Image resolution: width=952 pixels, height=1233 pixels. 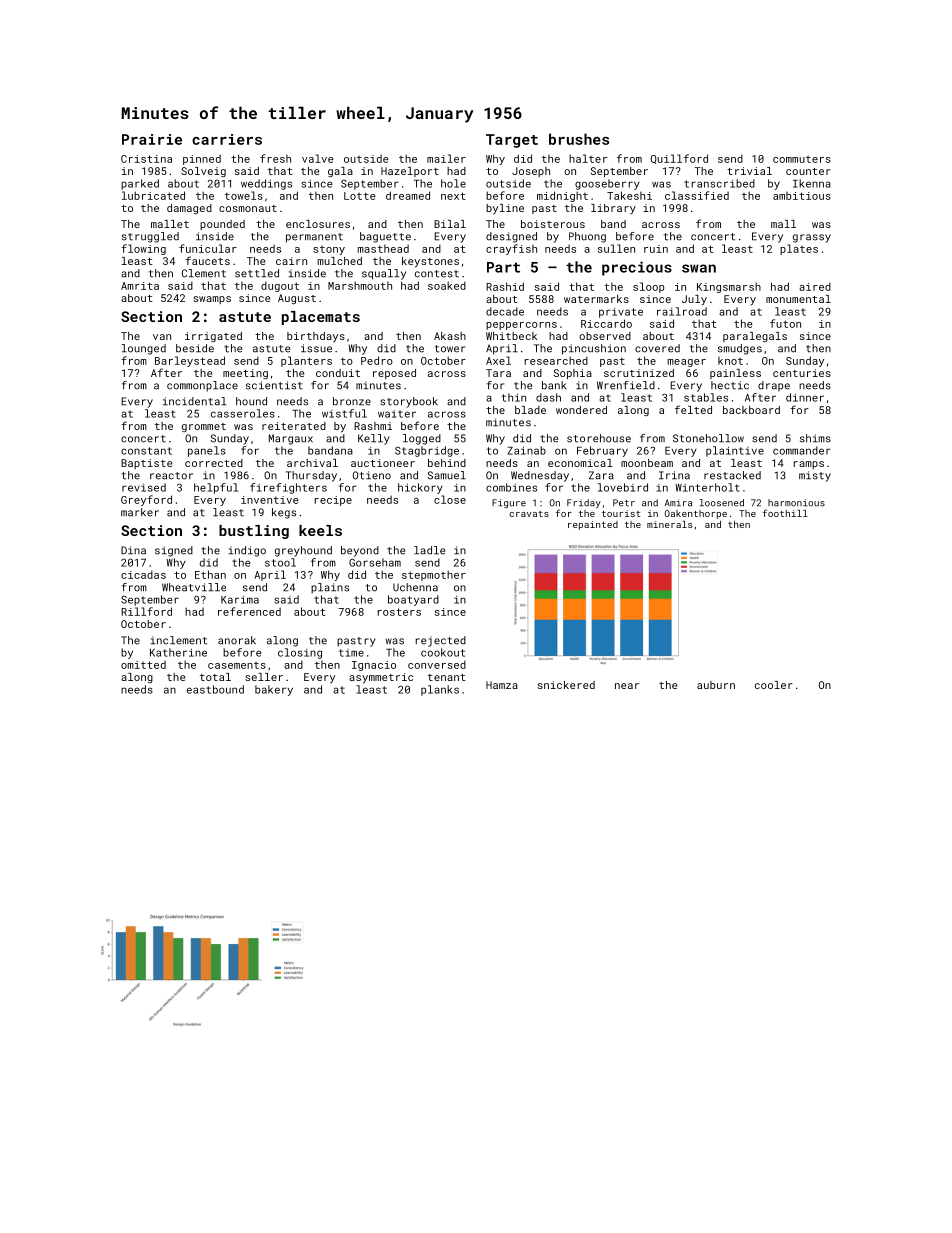 What do you see at coordinates (802, 159) in the document?
I see `commuters` at bounding box center [802, 159].
